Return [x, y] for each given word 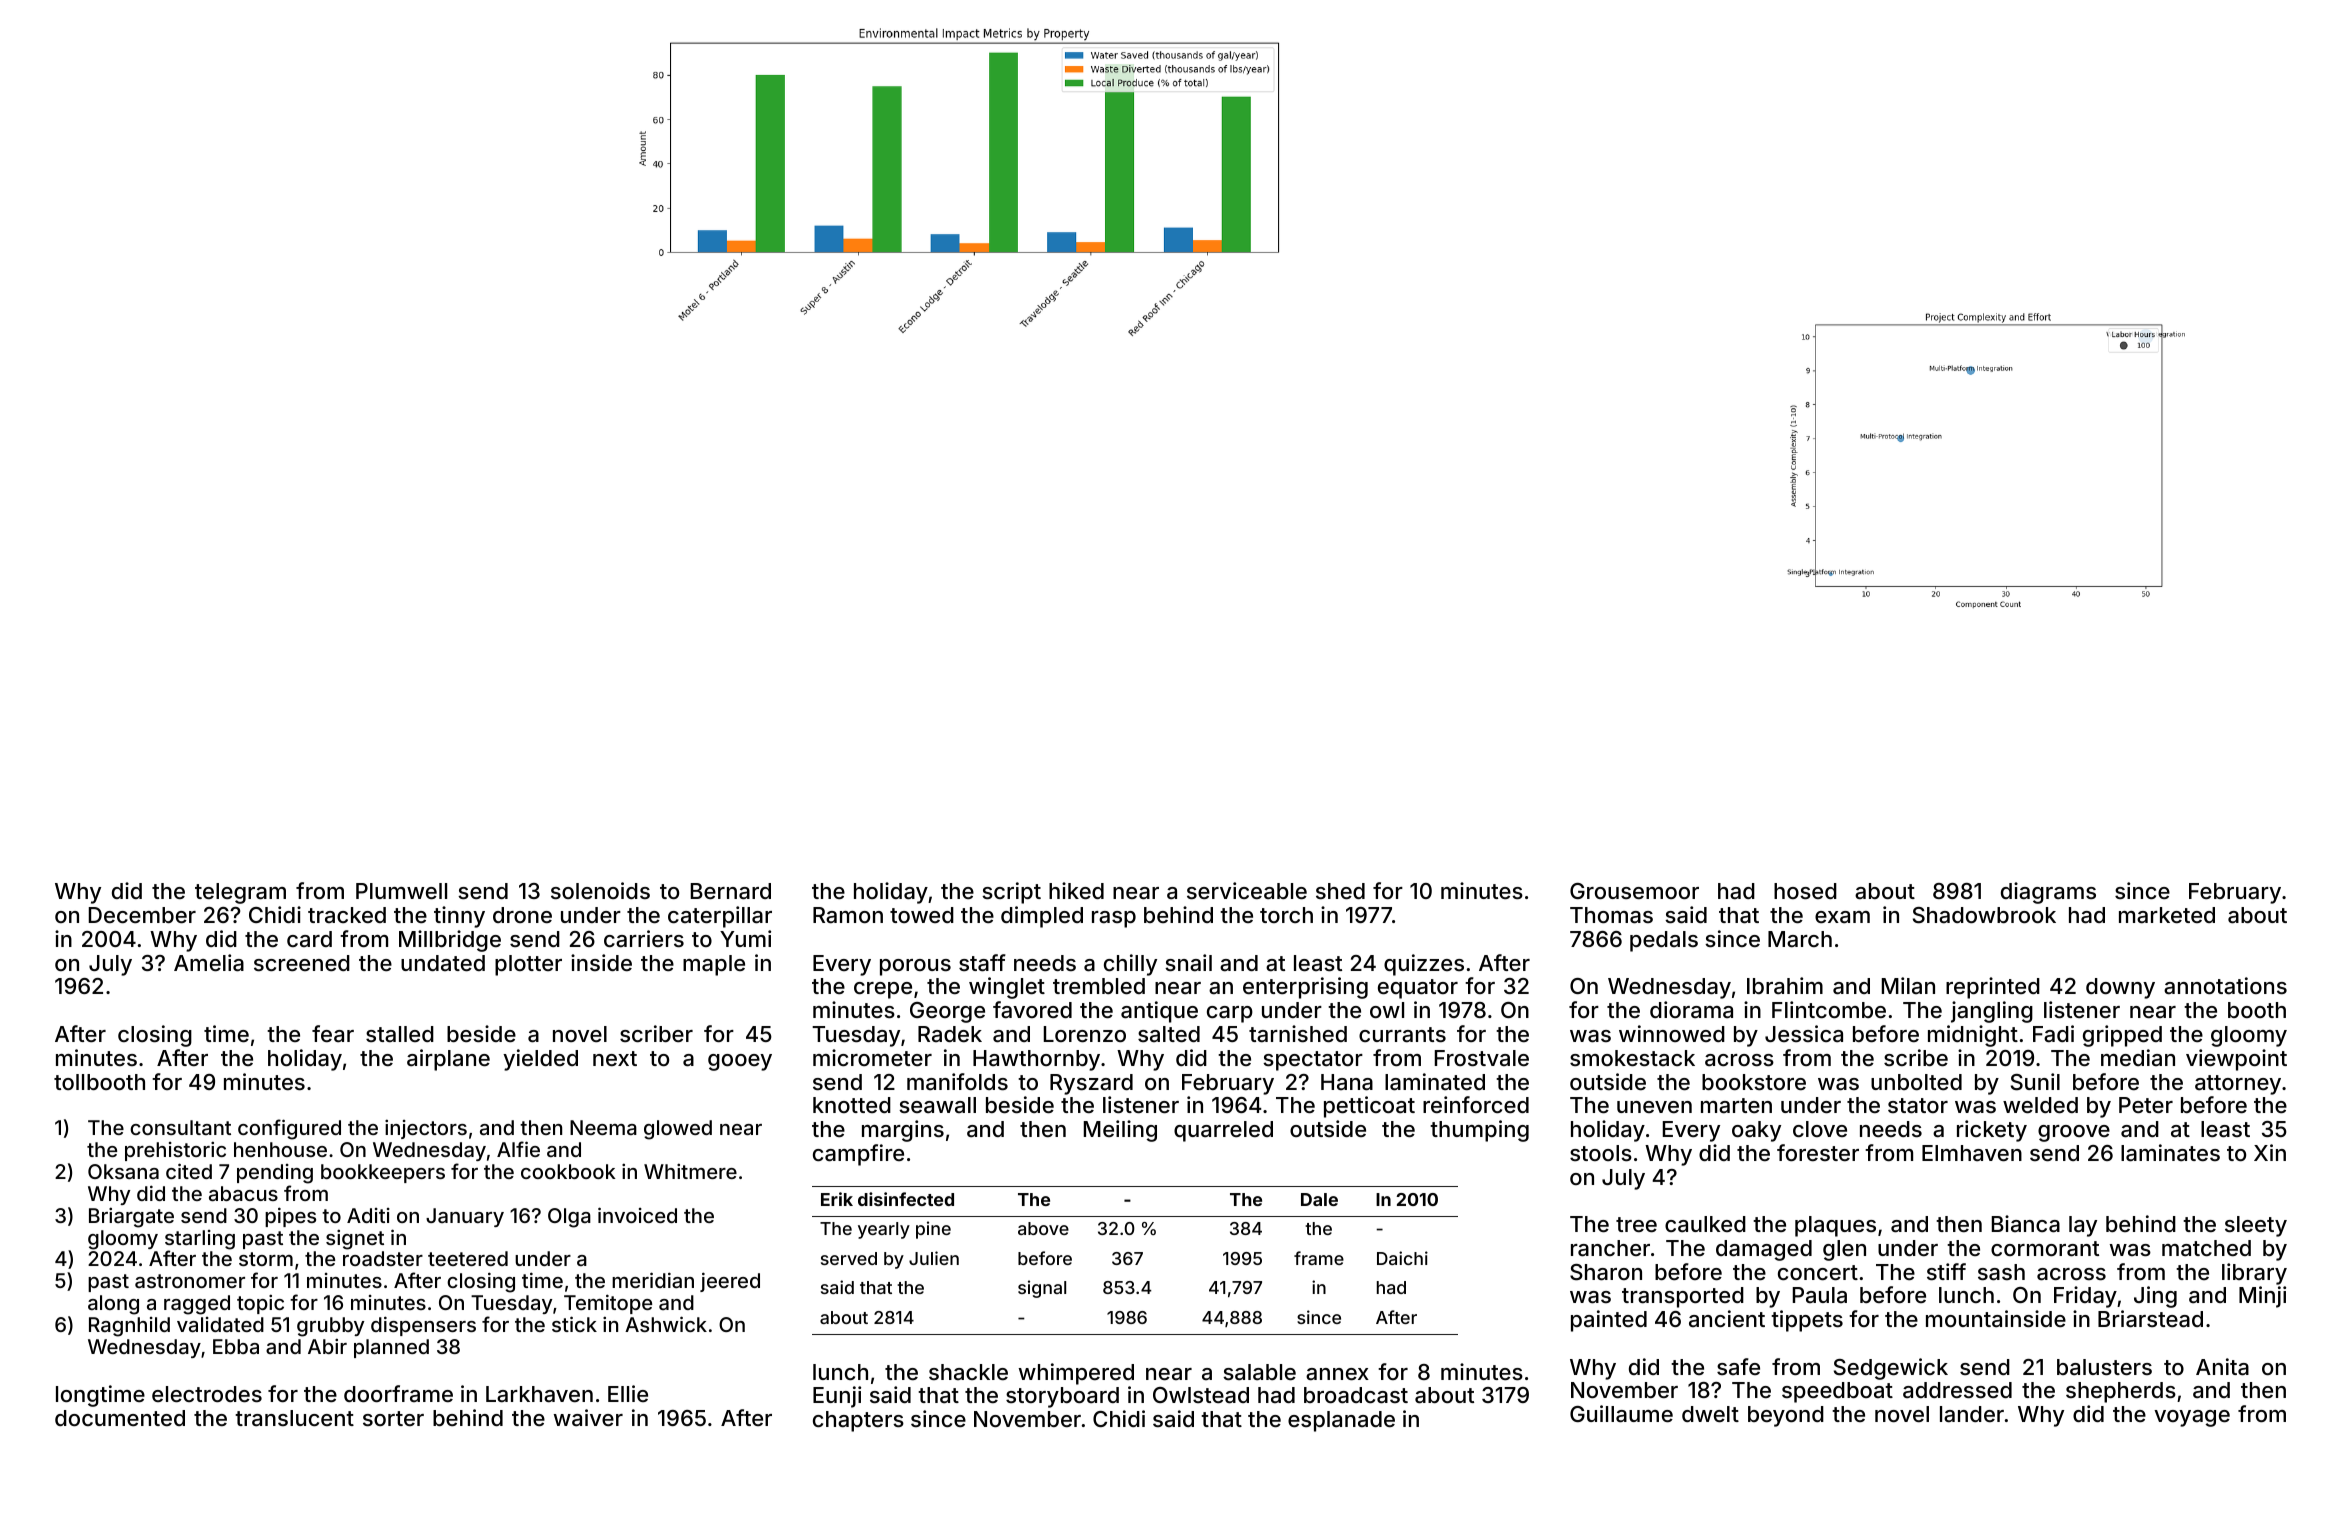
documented [120, 1418]
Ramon [848, 915]
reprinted [1993, 988]
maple [714, 965]
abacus [243, 1193]
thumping [1479, 1131]
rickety [1992, 1131]
